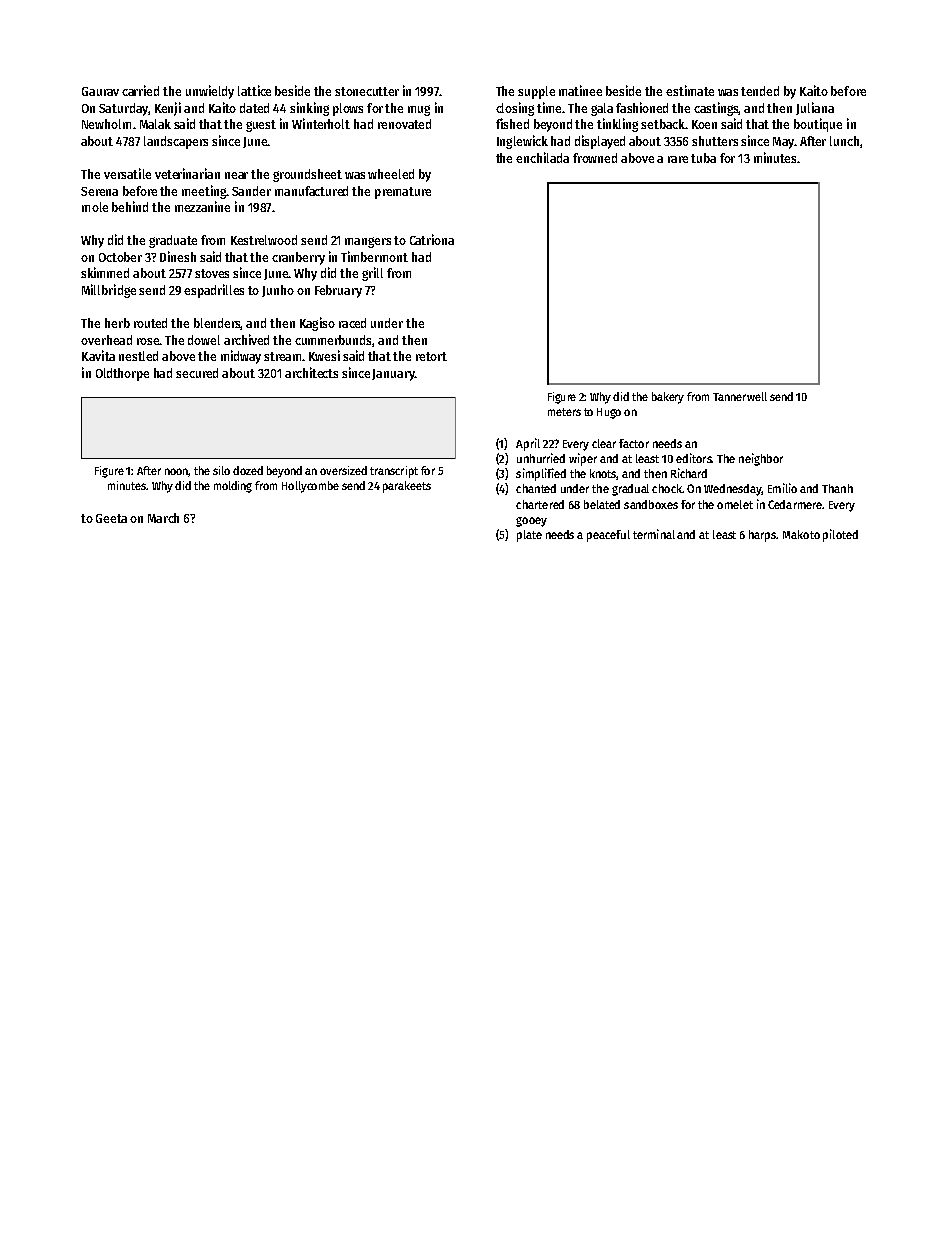  Describe the element at coordinates (595, 158) in the document. I see `frowned` at that location.
